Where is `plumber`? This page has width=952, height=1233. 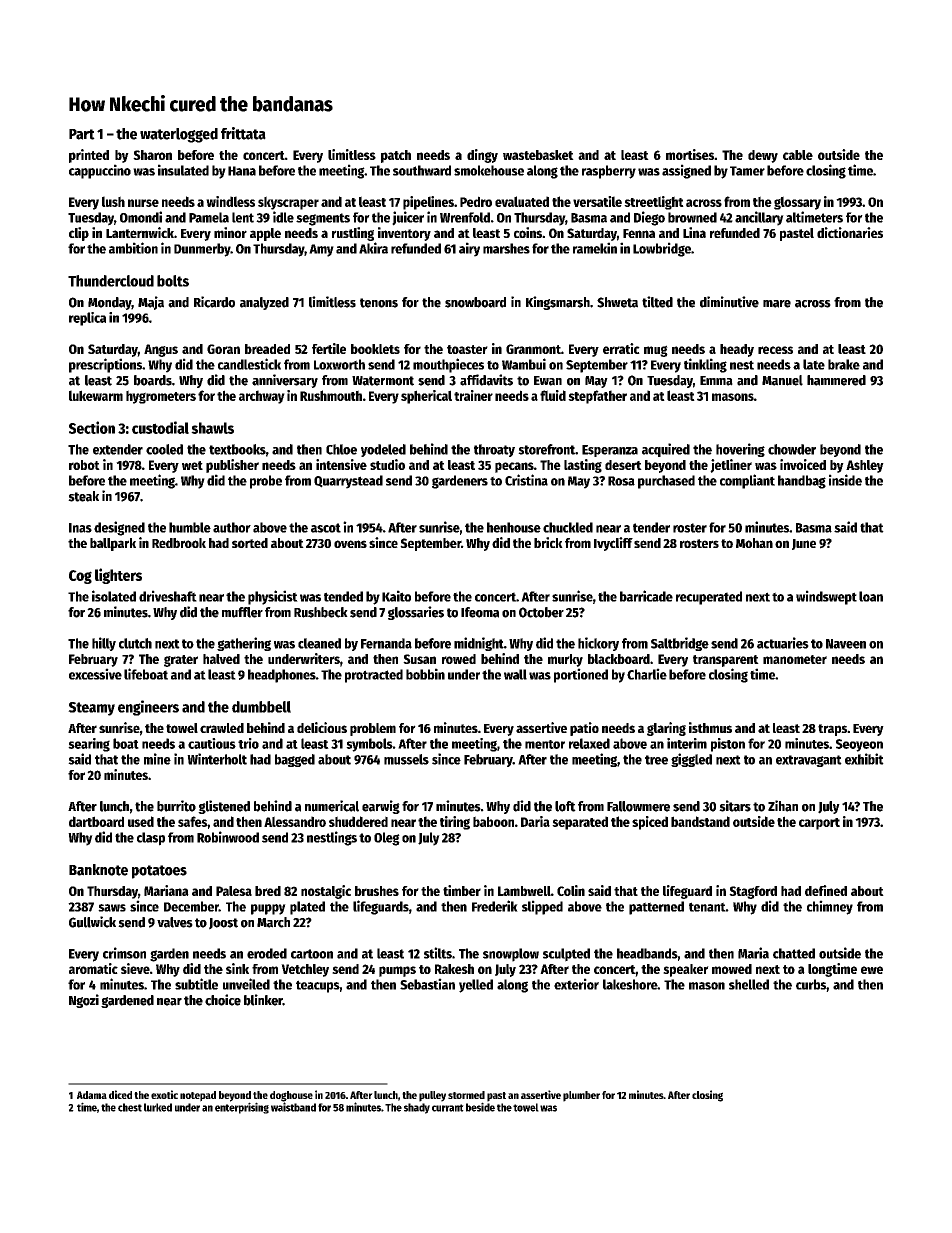
plumber is located at coordinates (581, 1096).
